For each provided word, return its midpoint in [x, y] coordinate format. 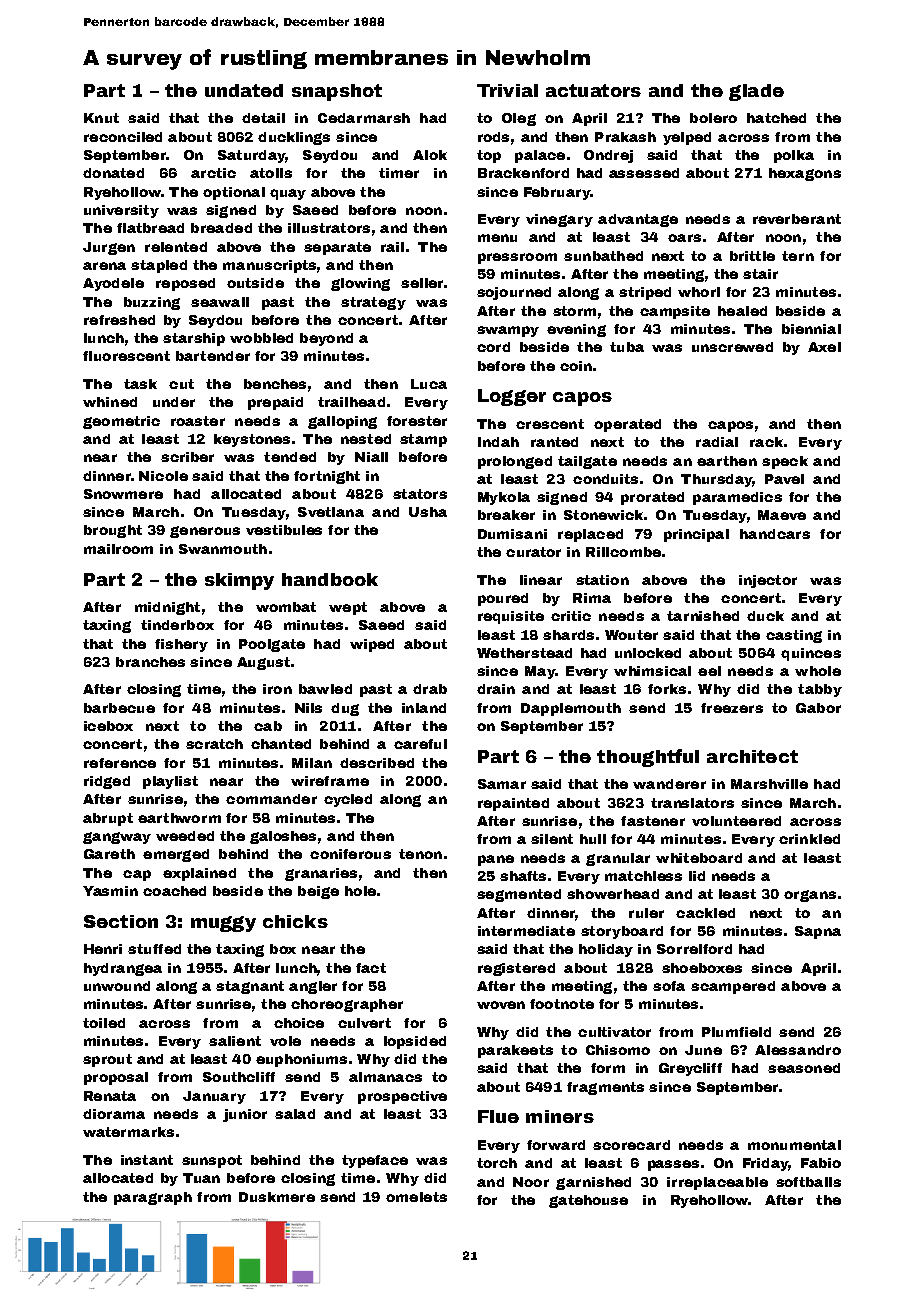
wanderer [669, 784]
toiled [104, 1023]
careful [420, 744]
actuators [593, 90]
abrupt [108, 819]
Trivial [507, 90]
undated [244, 90]
